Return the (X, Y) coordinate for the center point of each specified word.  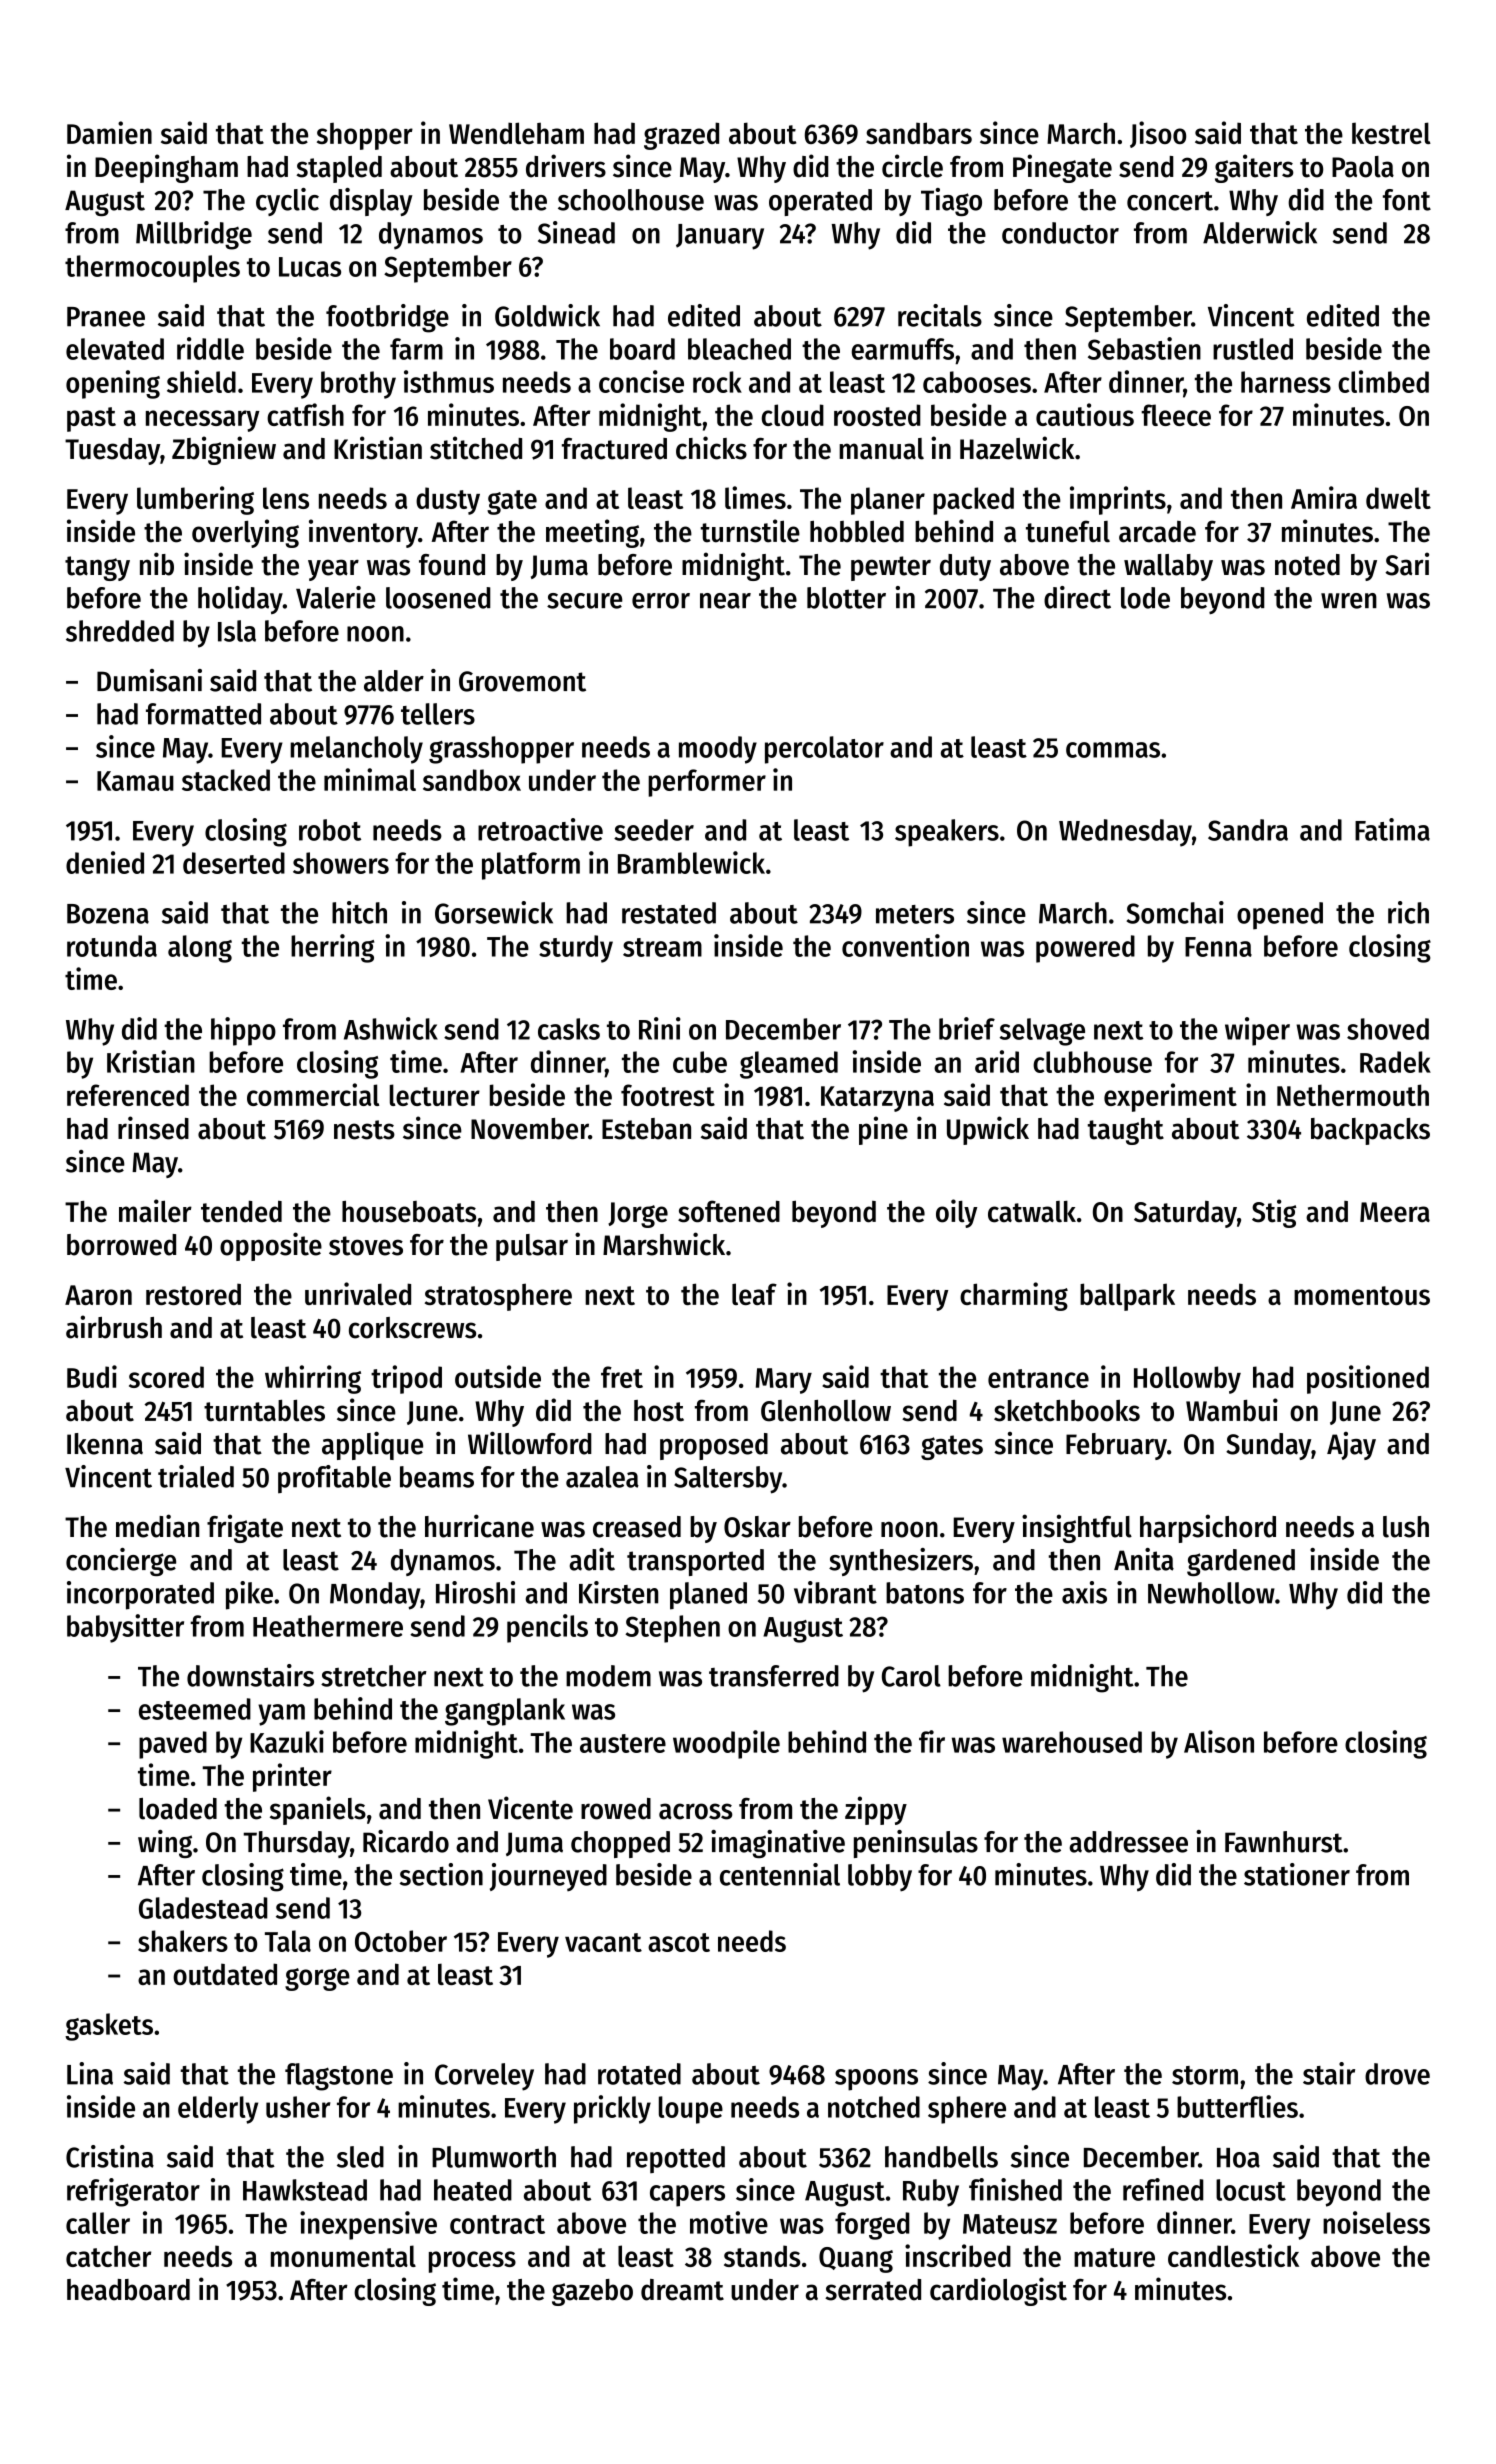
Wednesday (1125, 833)
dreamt (682, 2290)
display (371, 202)
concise (641, 381)
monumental (343, 2256)
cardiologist (998, 2291)
